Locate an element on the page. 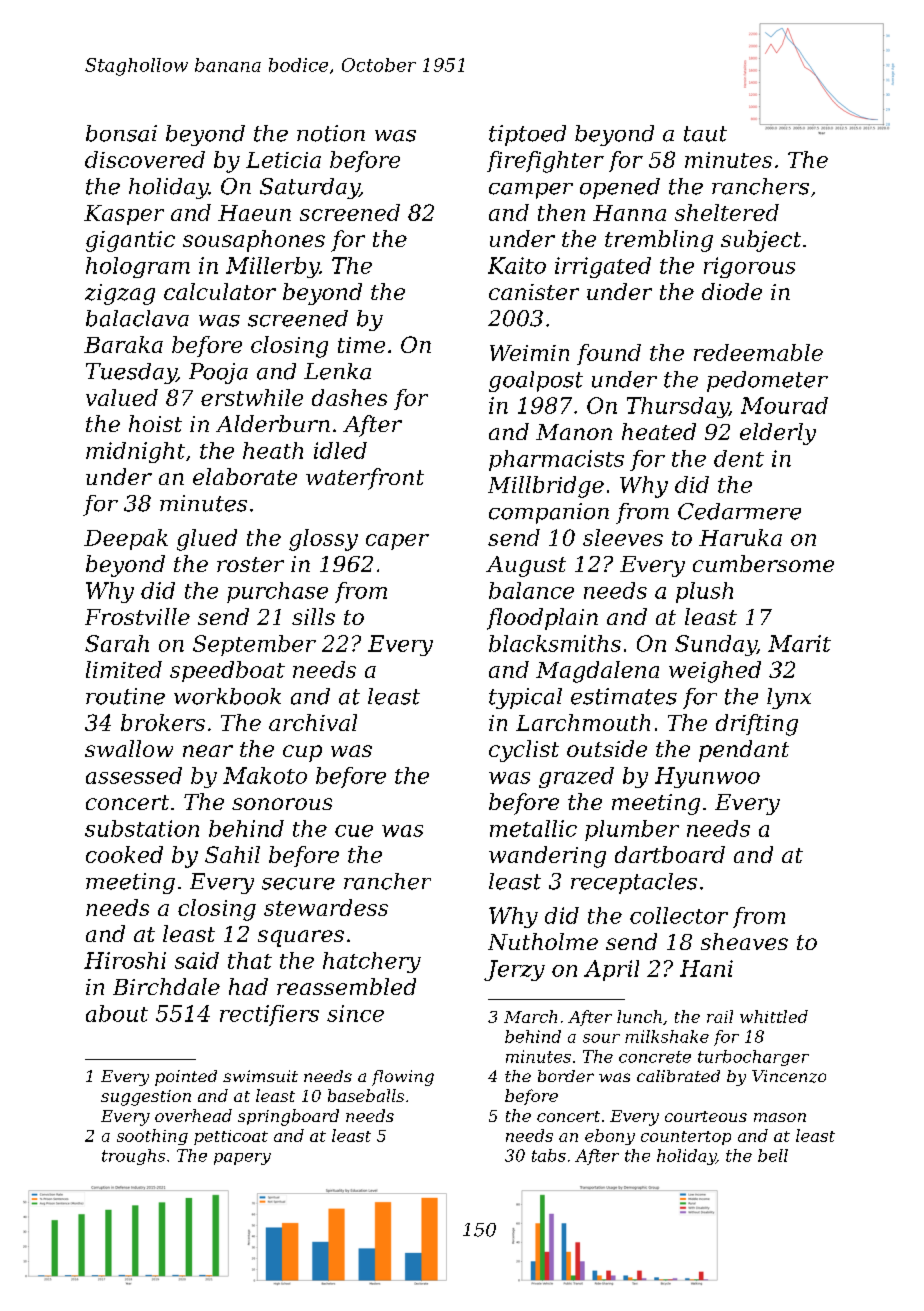 The height and width of the image is (1311, 924). cup is located at coordinates (302, 753).
